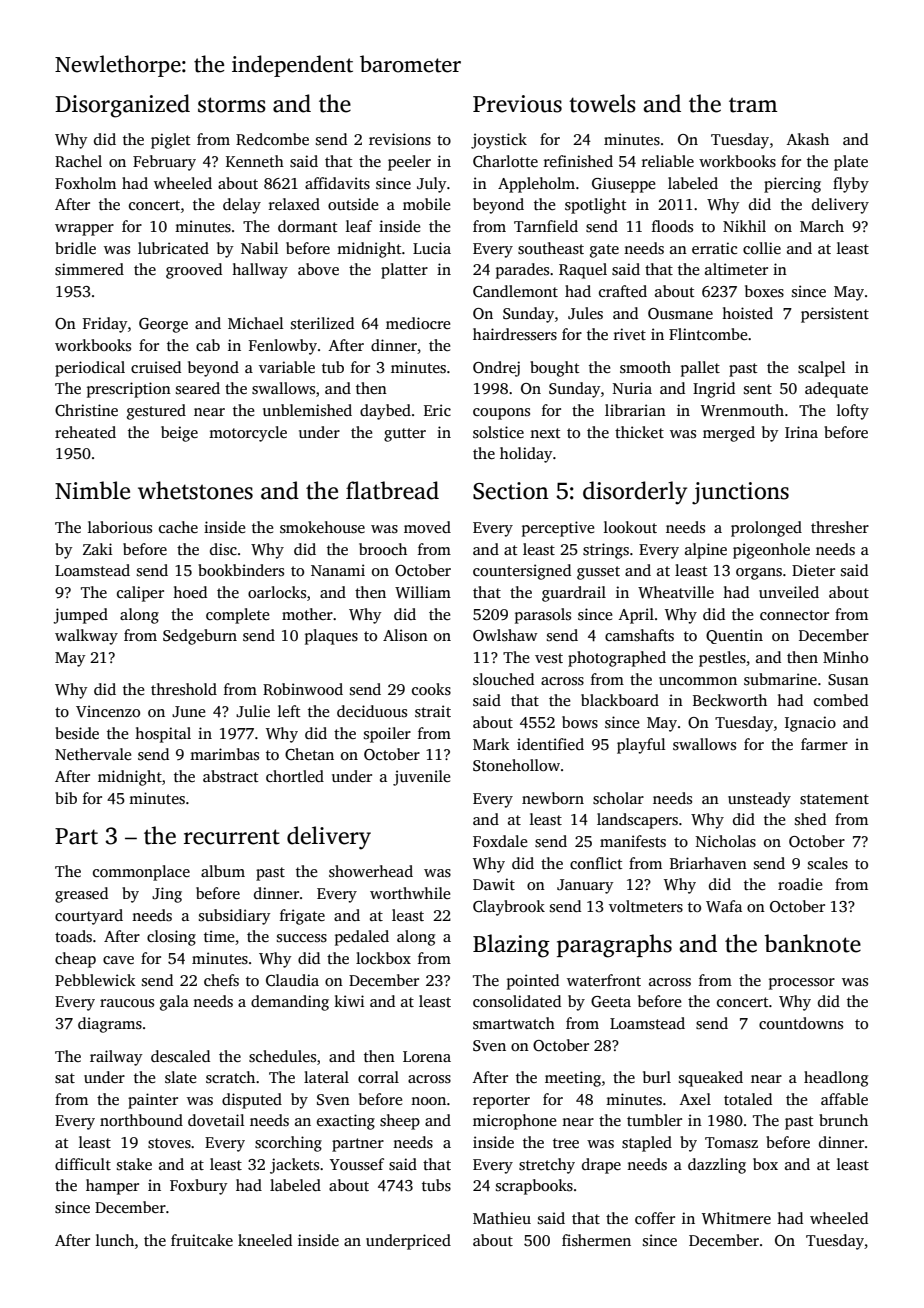 The height and width of the document is (1308, 924). I want to click on railway, so click(116, 1058).
